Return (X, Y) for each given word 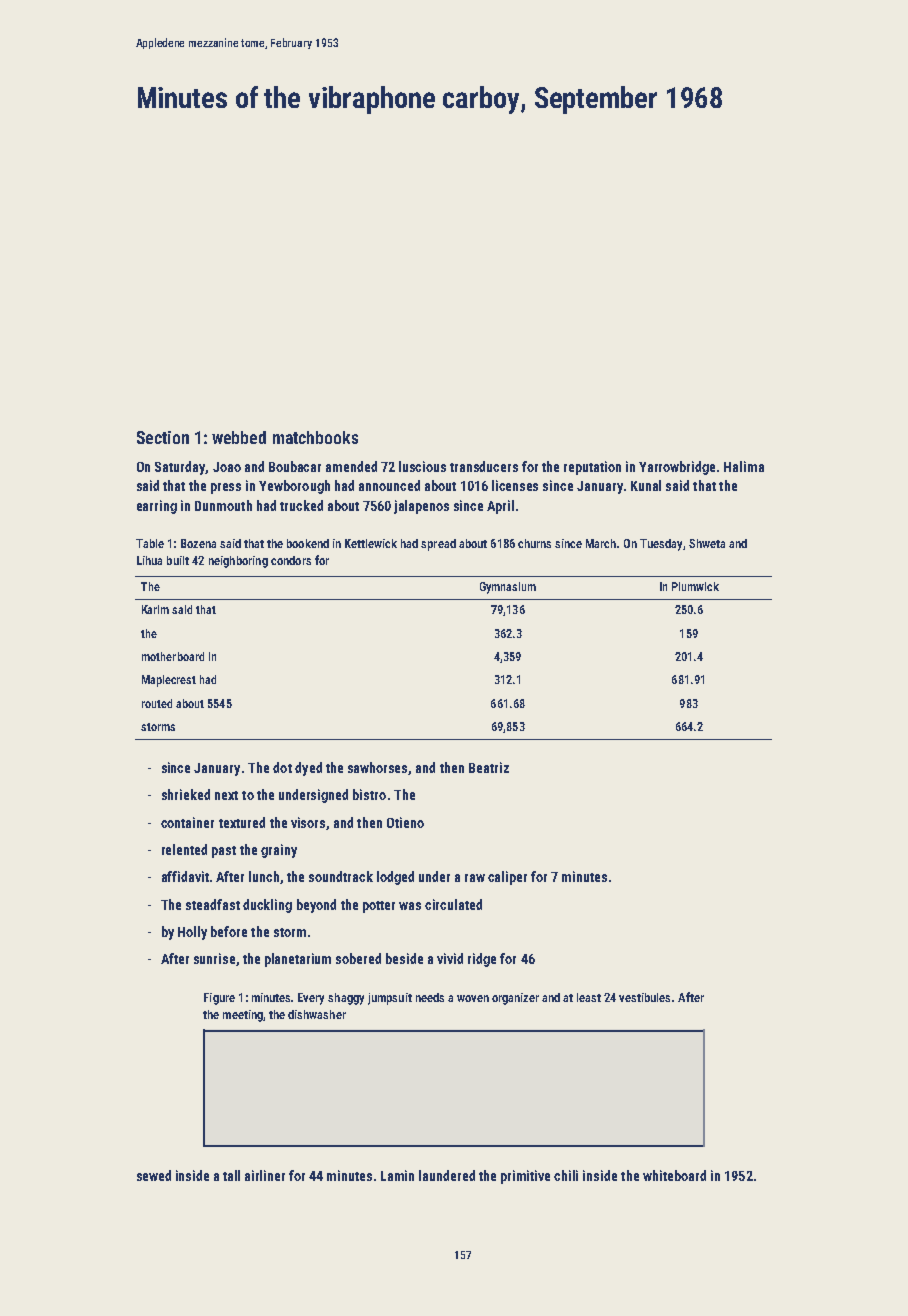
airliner (265, 1175)
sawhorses (378, 768)
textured (242, 822)
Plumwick (695, 586)
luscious (422, 466)
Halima (744, 466)
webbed (239, 437)
